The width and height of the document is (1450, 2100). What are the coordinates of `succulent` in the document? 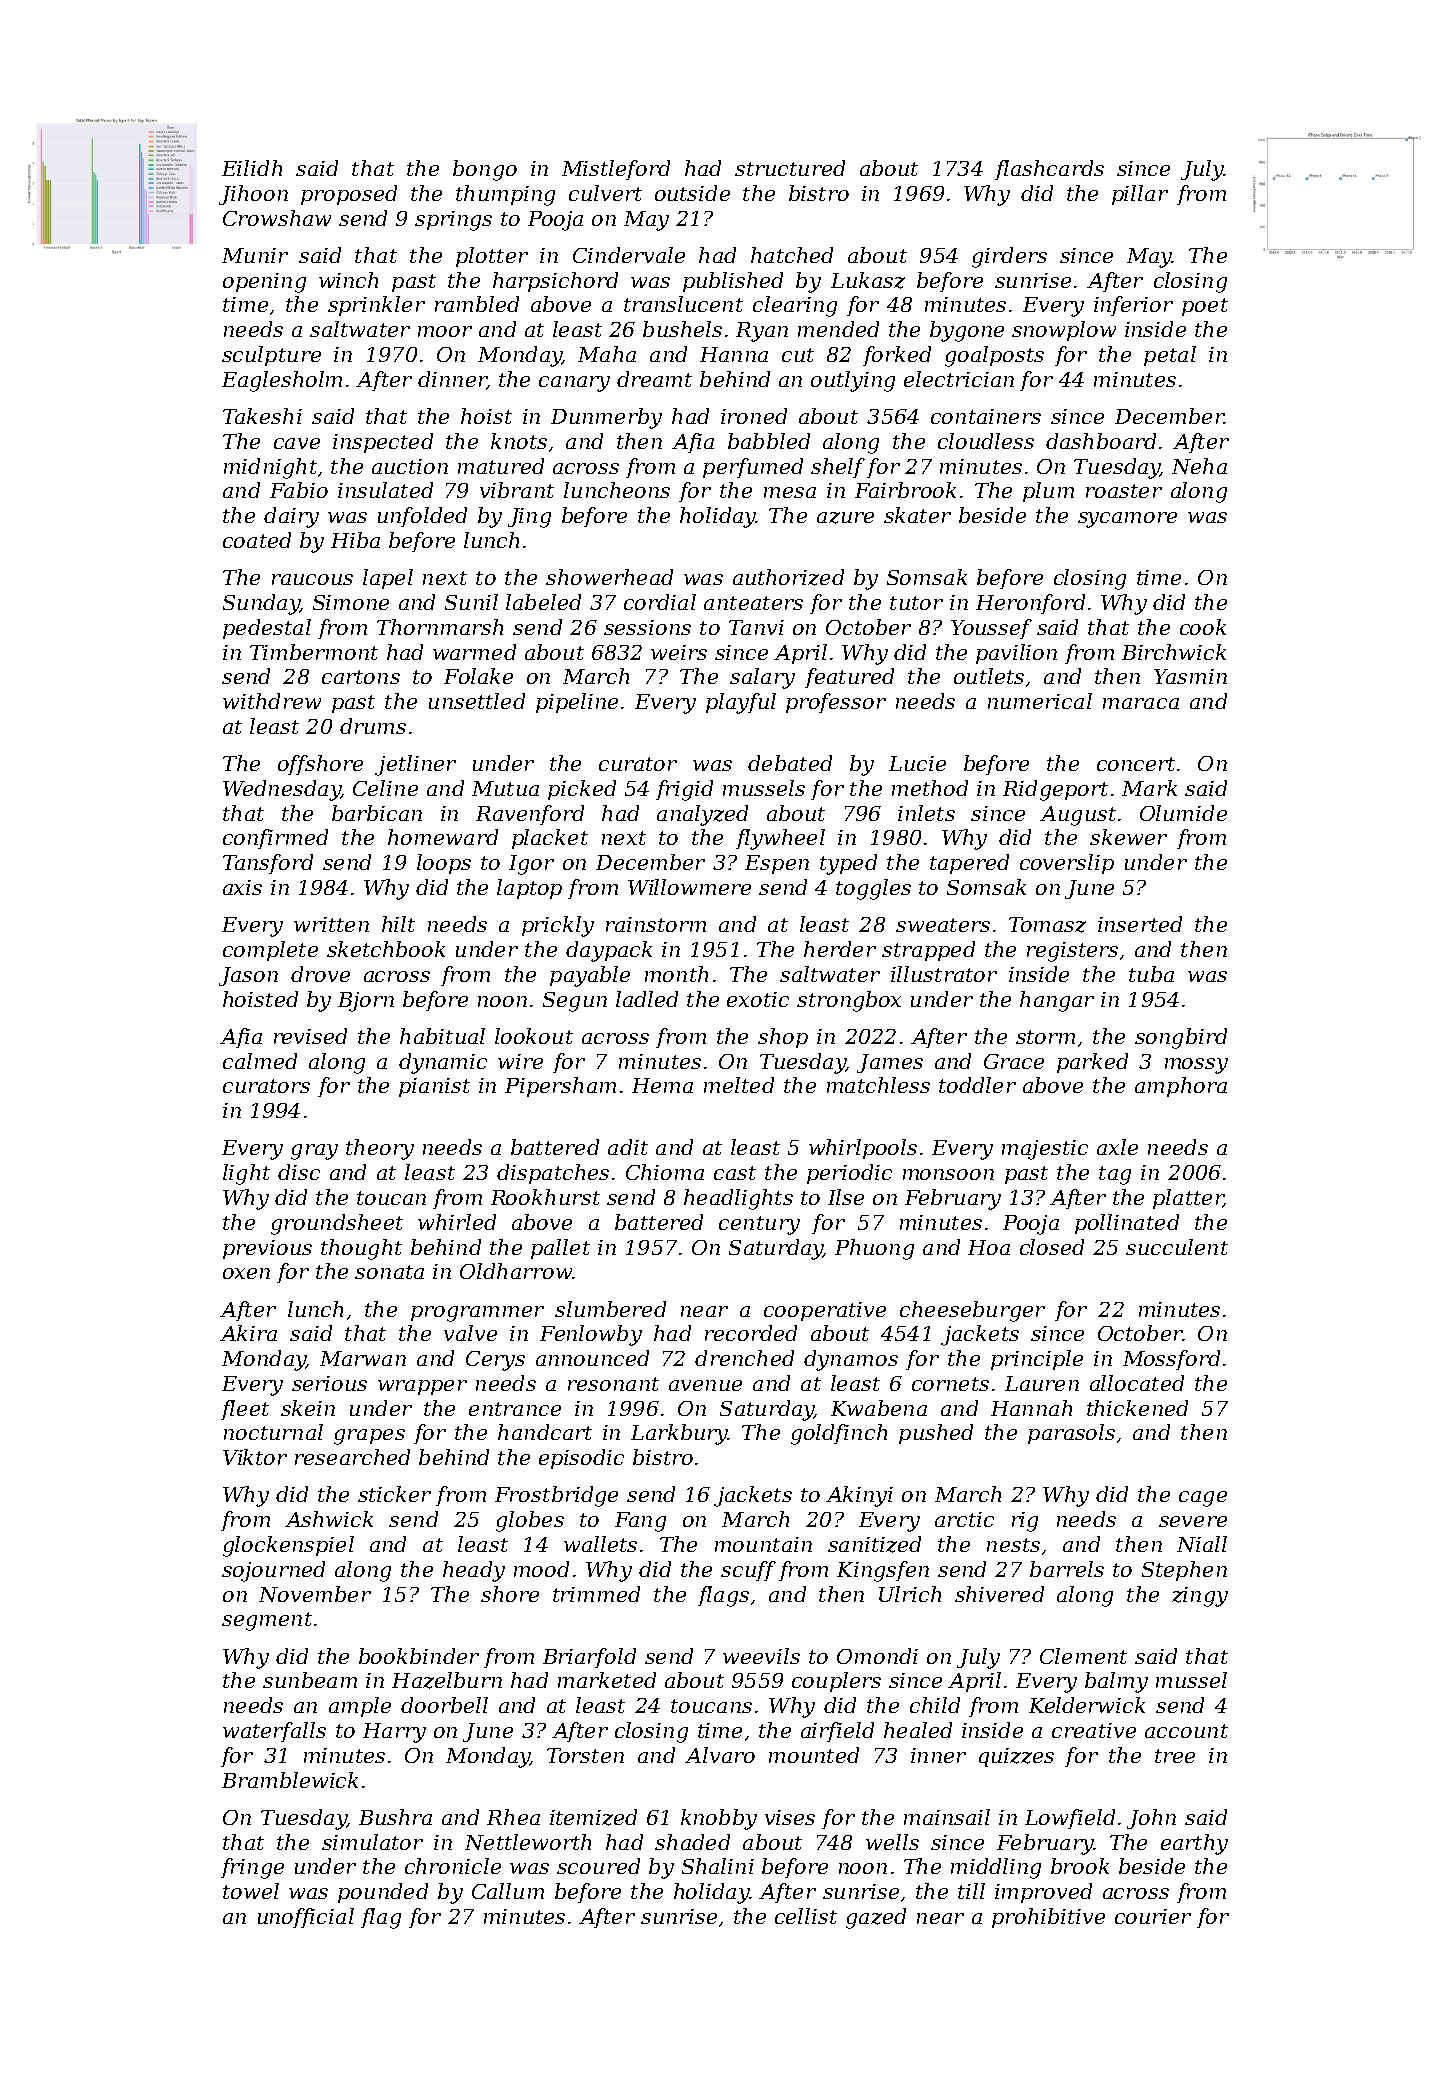 It's located at (1177, 1247).
